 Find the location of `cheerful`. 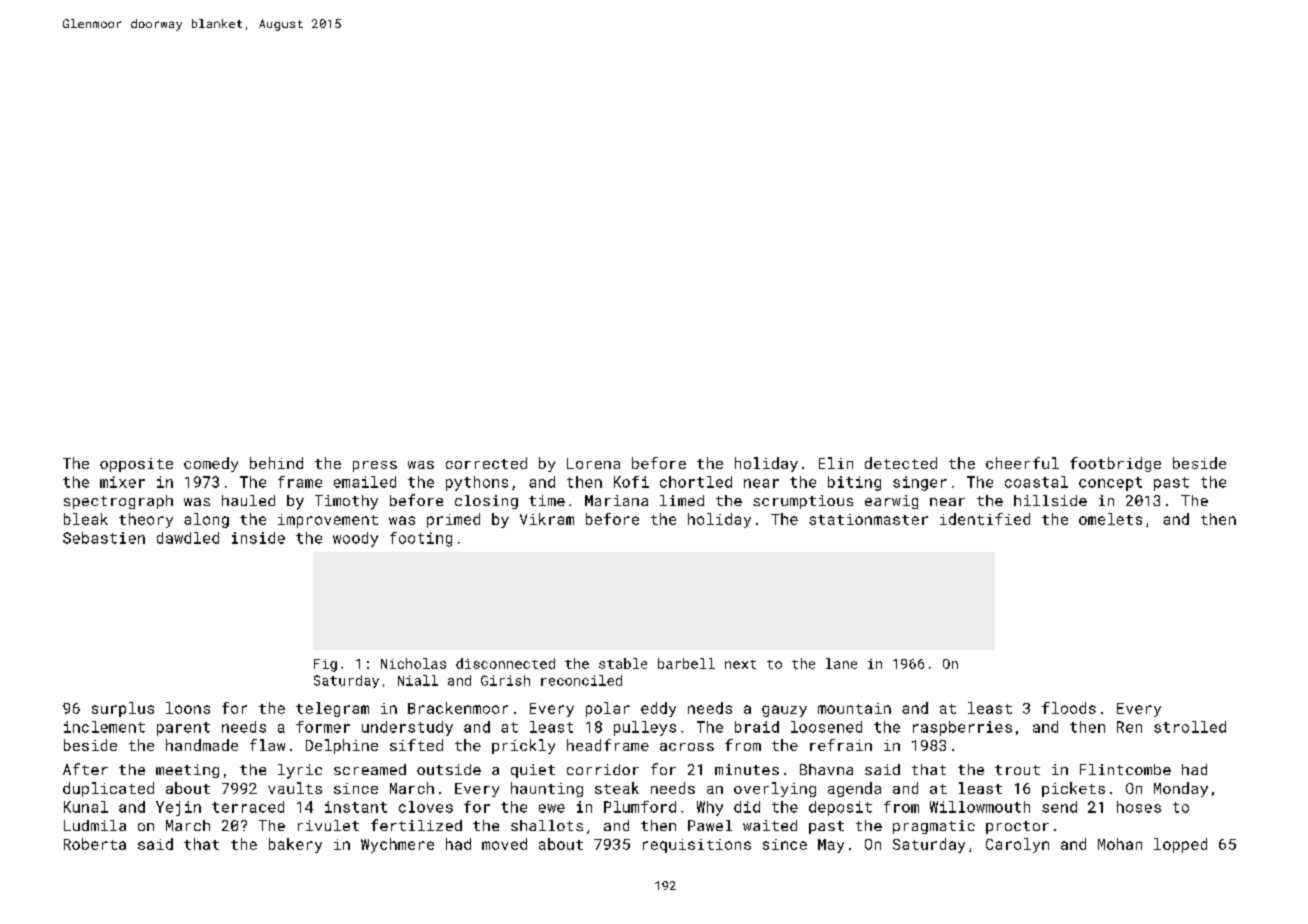

cheerful is located at coordinates (1022, 463).
